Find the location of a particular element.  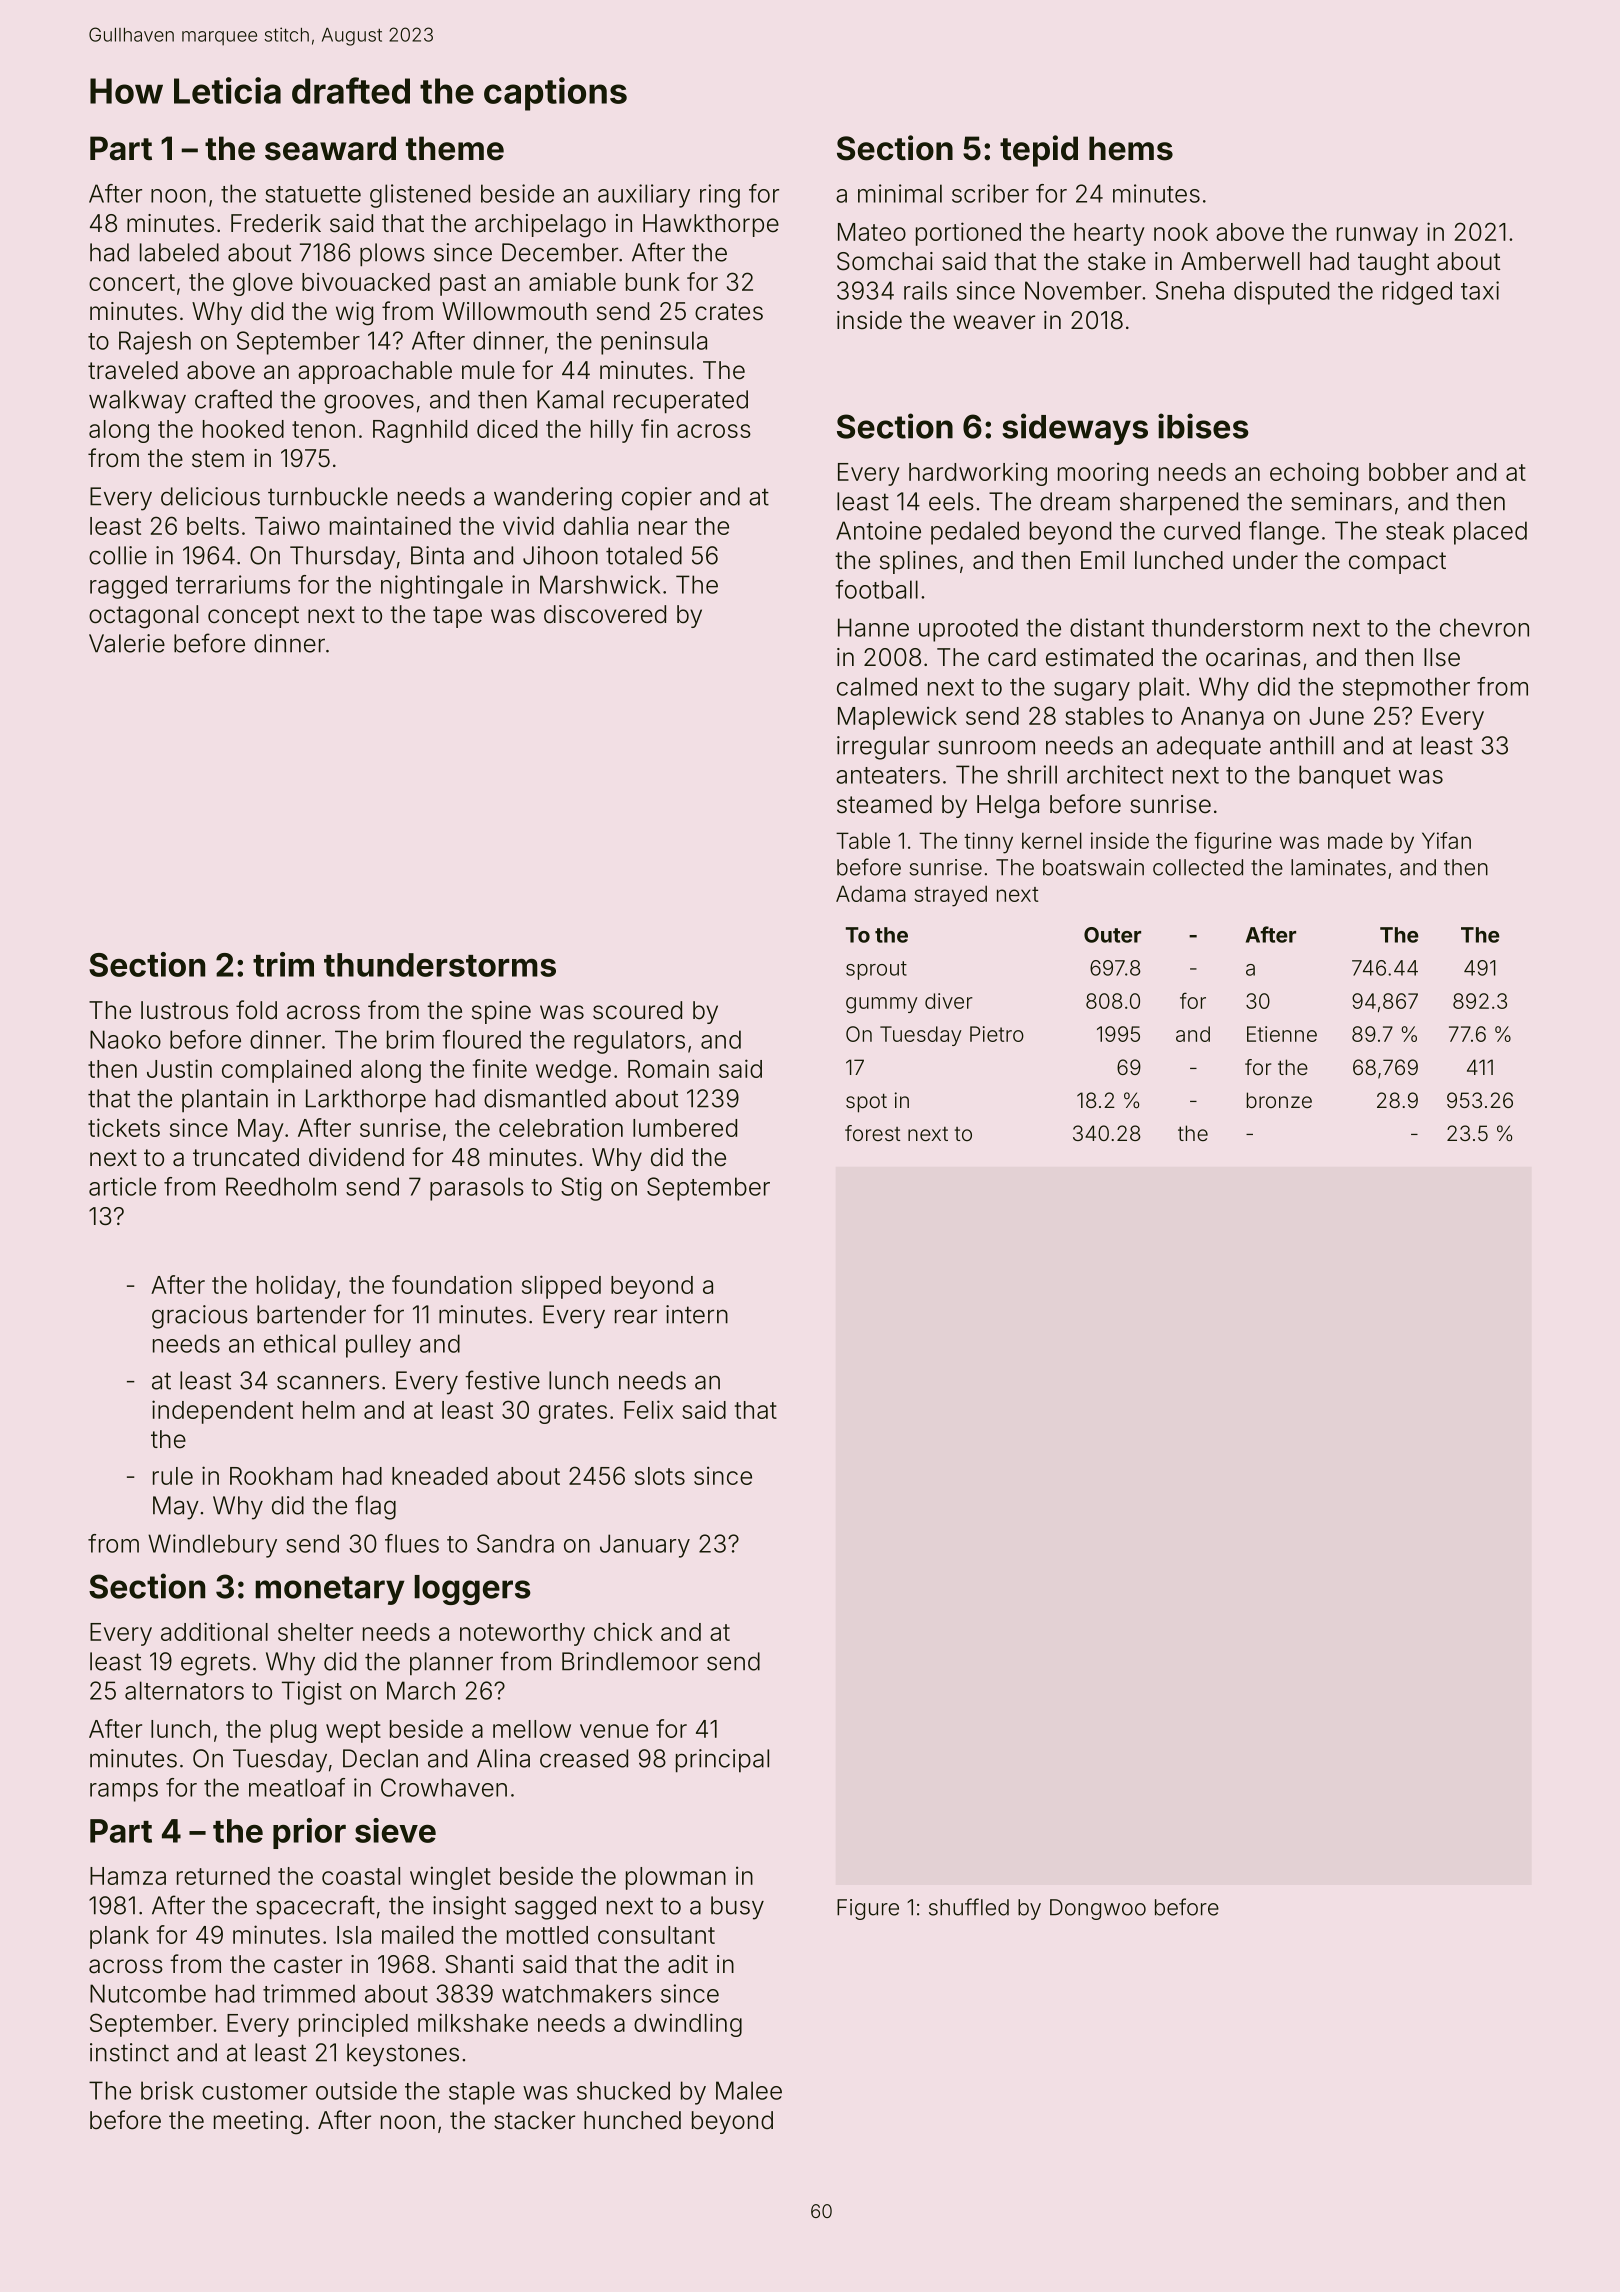

Dongwoo is located at coordinates (1098, 1909).
